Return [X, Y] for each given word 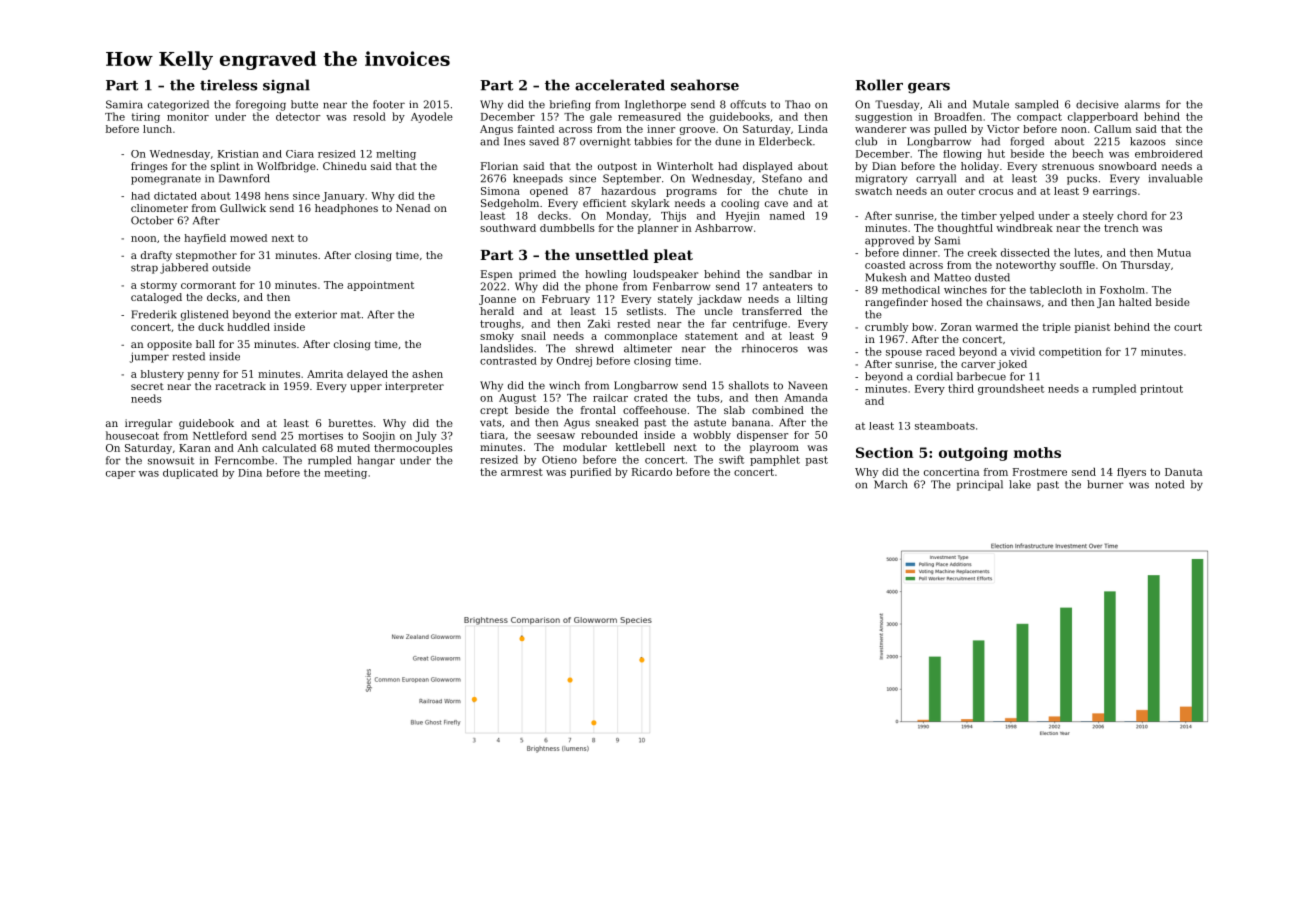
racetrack [240, 386]
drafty [156, 256]
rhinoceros [770, 348]
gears [929, 88]
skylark [650, 204]
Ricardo [652, 472]
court [1188, 327]
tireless [228, 85]
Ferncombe [244, 460]
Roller [879, 85]
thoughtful [965, 229]
